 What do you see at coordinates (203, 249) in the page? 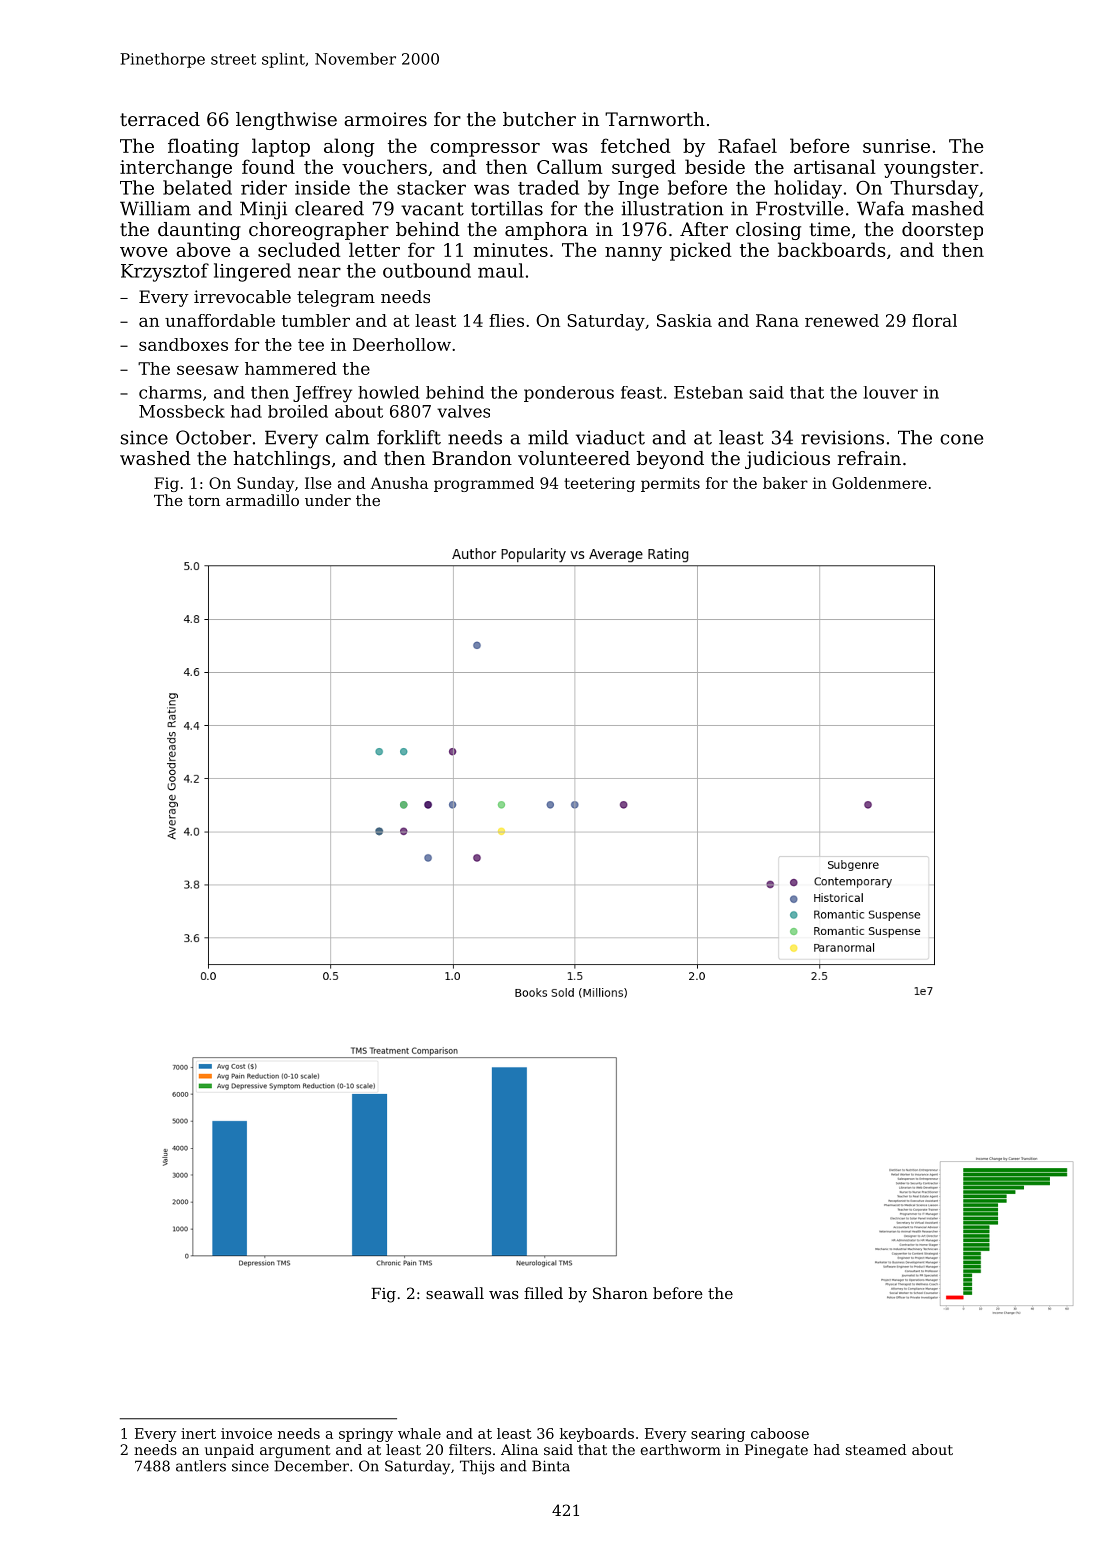
I see `above` at bounding box center [203, 249].
